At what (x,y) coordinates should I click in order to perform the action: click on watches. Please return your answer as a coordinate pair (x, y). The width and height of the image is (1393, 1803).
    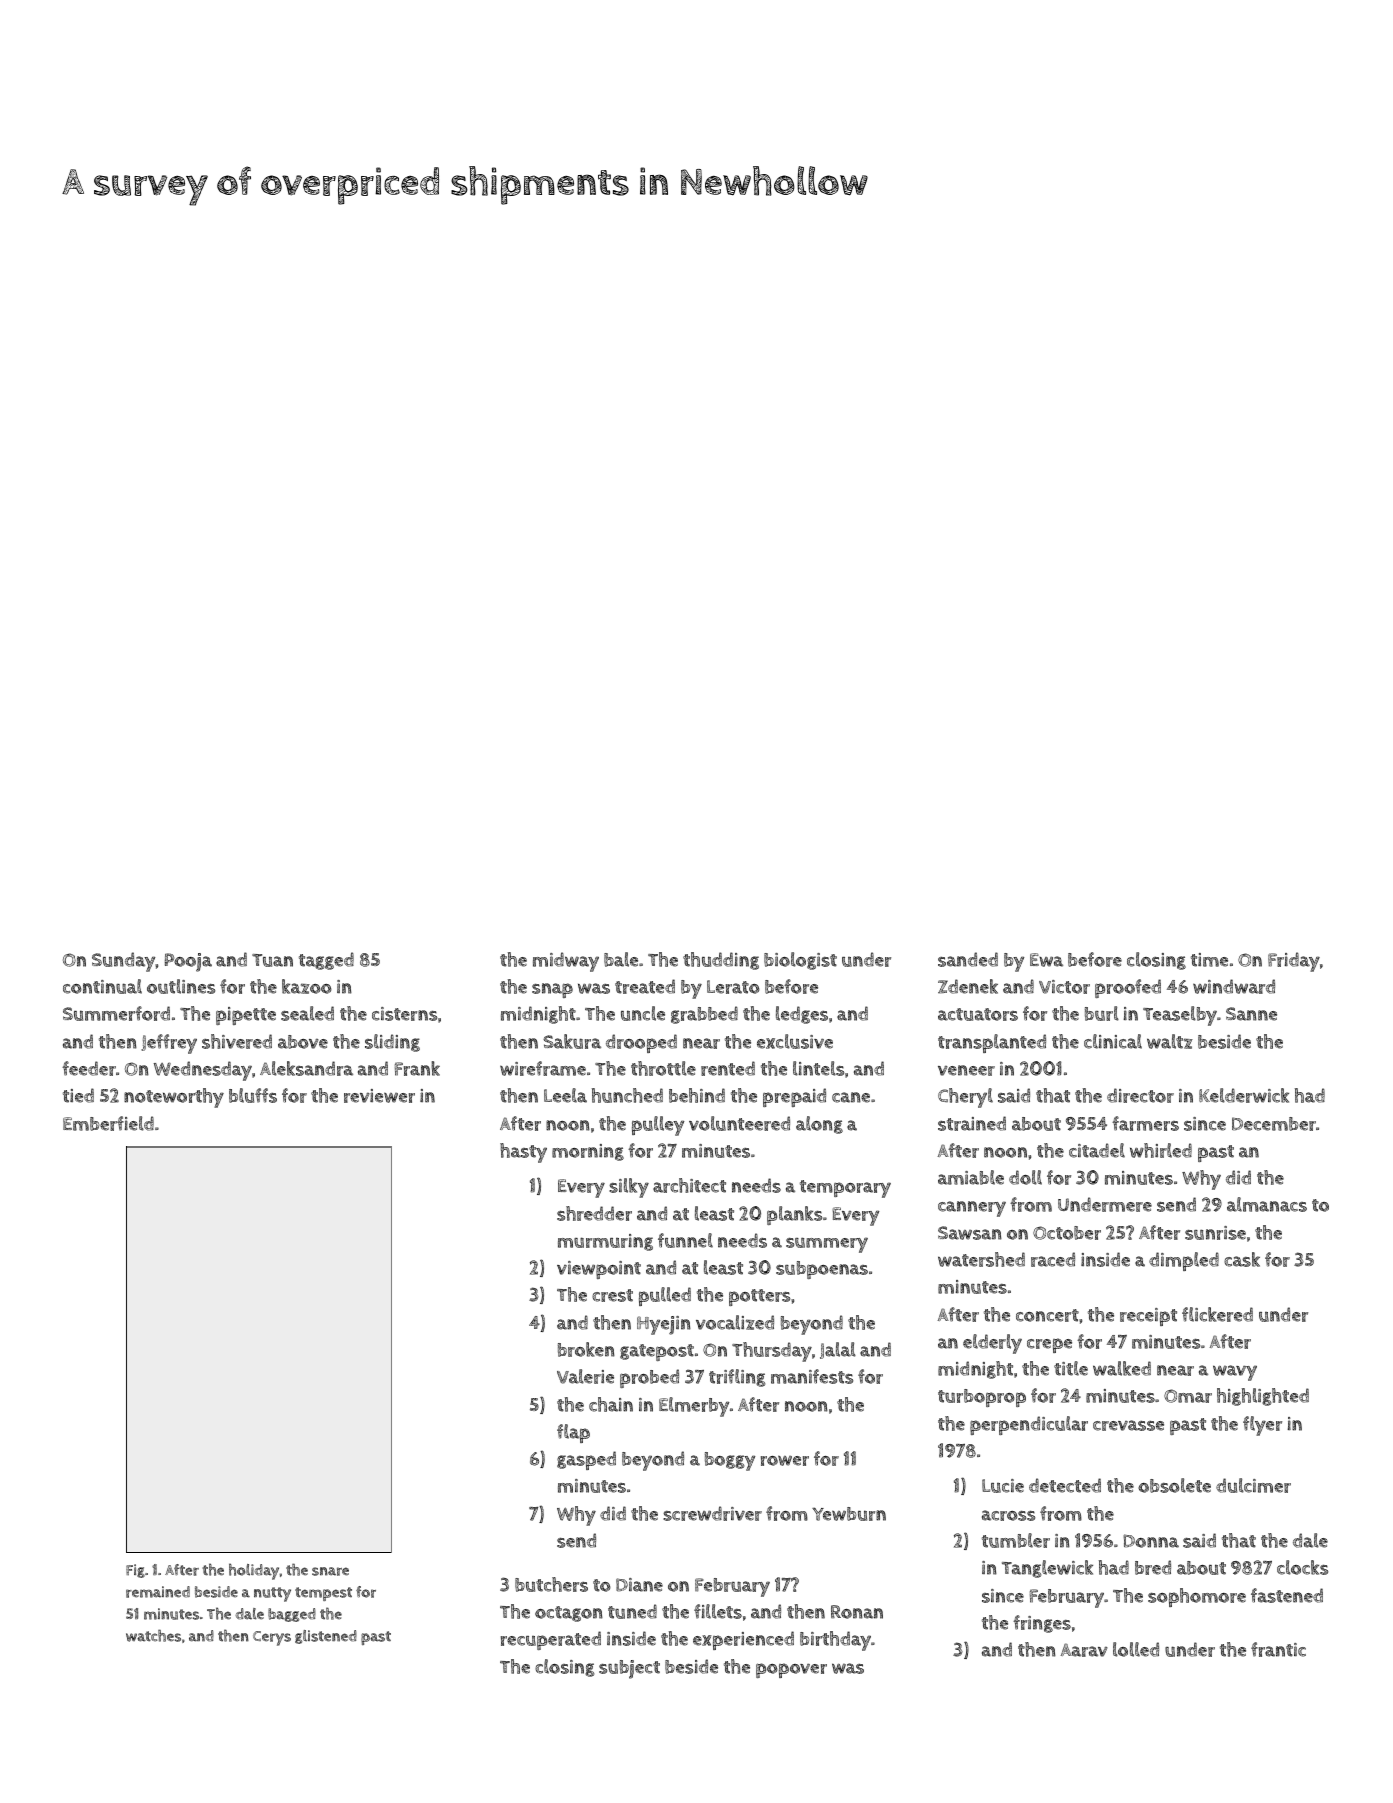
    Looking at the image, I should click on (153, 1635).
